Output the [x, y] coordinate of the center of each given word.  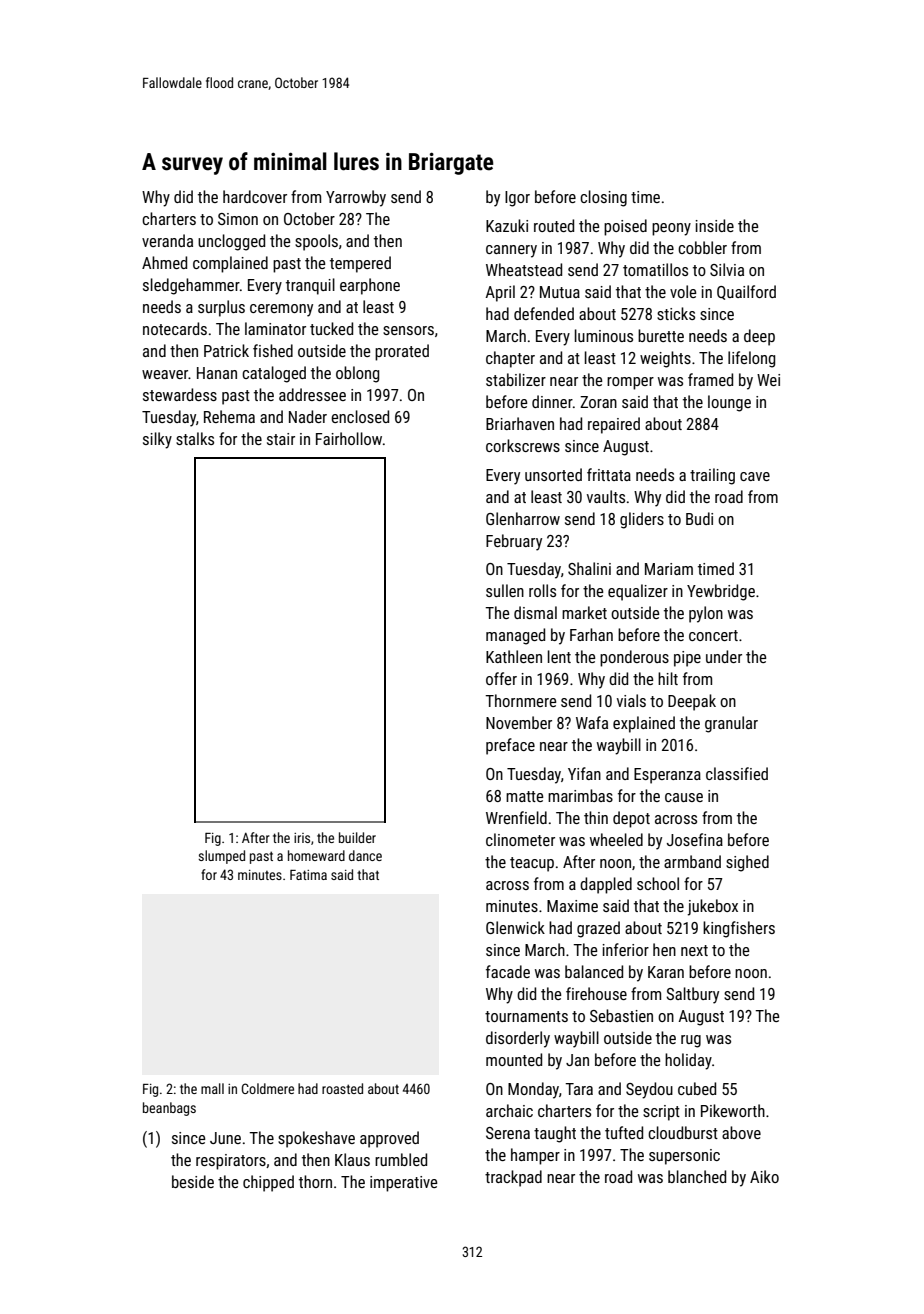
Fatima [308, 874]
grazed [598, 929]
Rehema [229, 416]
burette [661, 335]
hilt [668, 678]
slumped [221, 857]
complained [230, 264]
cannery [511, 251]
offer [501, 678]
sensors [408, 330]
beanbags [169, 1109]
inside [715, 225]
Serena [508, 1133]
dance [365, 855]
